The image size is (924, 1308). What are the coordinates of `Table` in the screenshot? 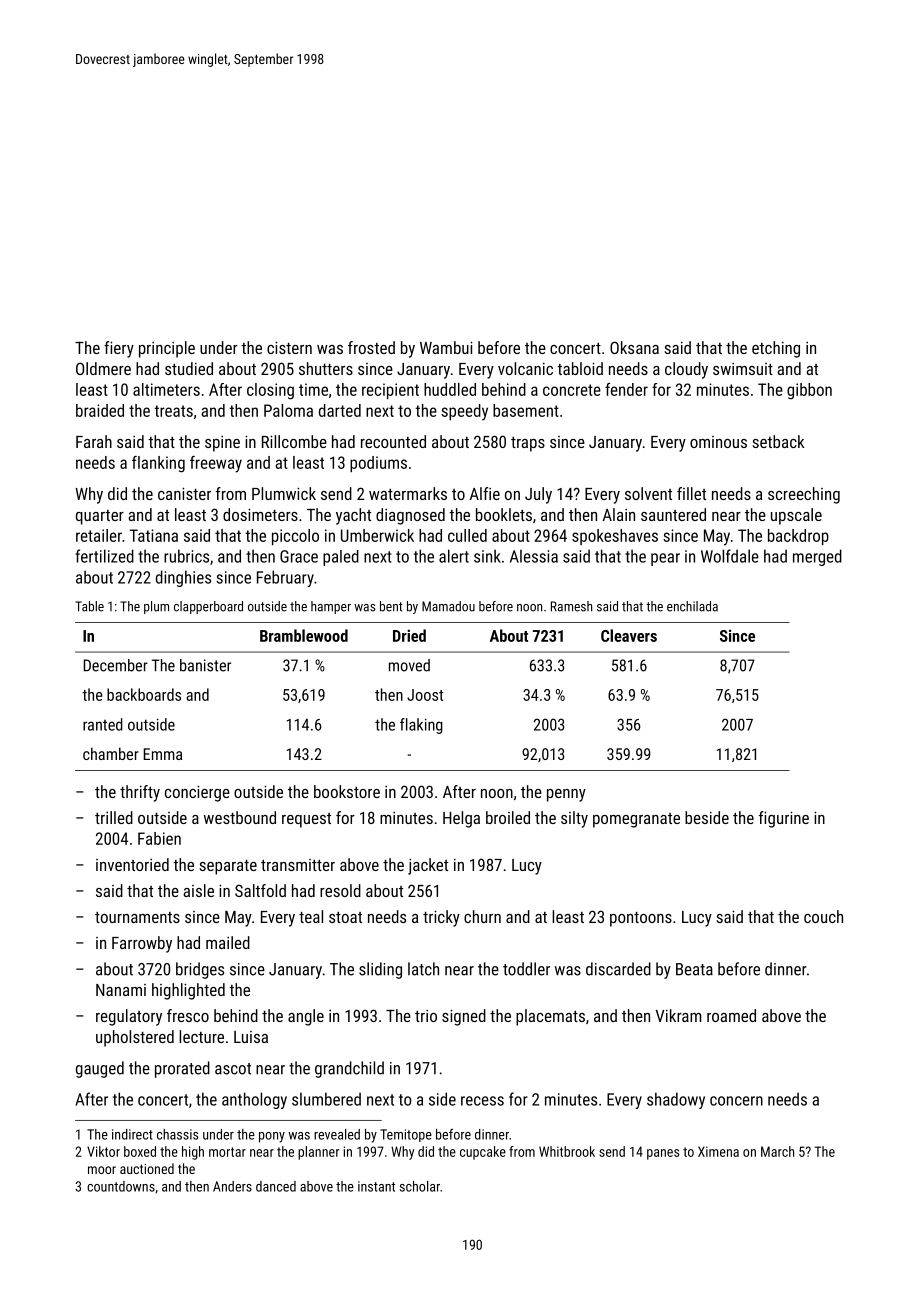 It's located at (89, 606).
